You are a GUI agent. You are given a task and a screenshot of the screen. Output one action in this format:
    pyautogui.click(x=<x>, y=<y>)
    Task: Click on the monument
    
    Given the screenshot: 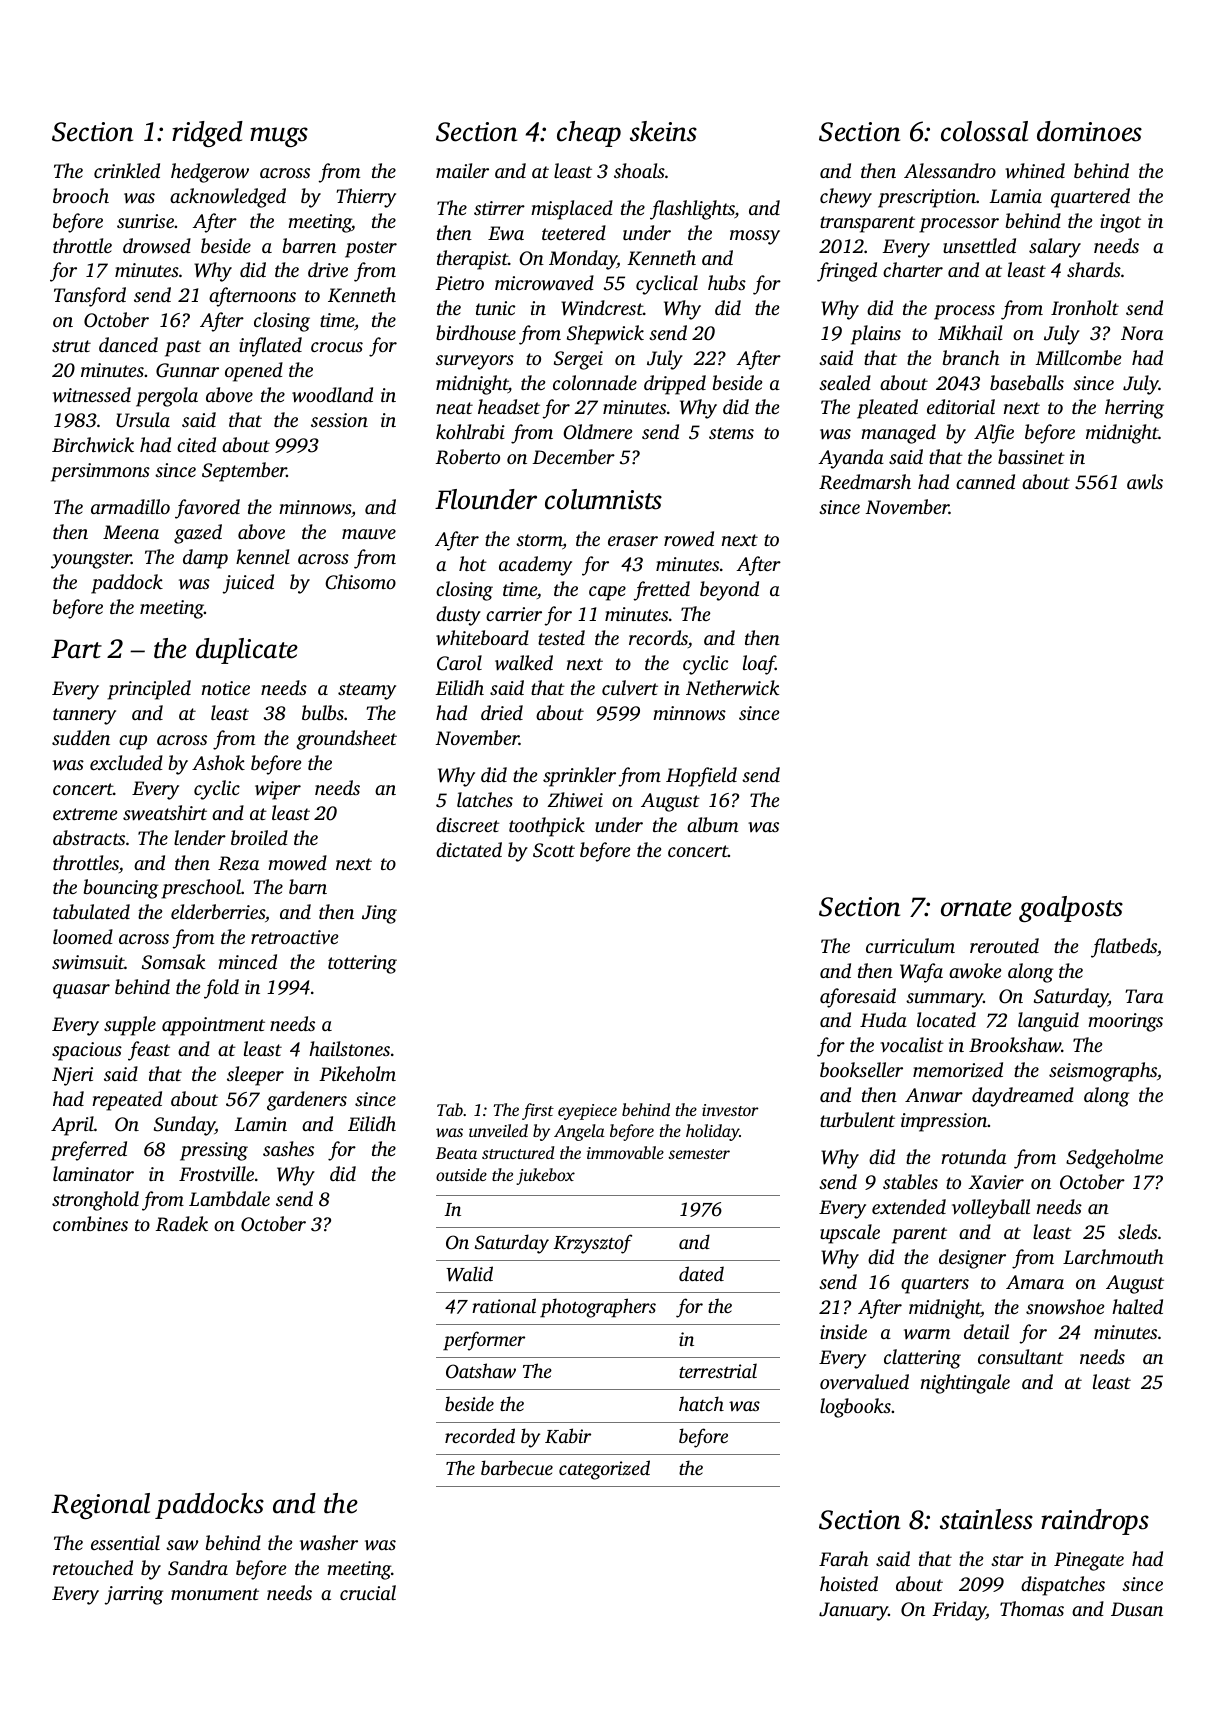 What is the action you would take?
    pyautogui.click(x=215, y=1594)
